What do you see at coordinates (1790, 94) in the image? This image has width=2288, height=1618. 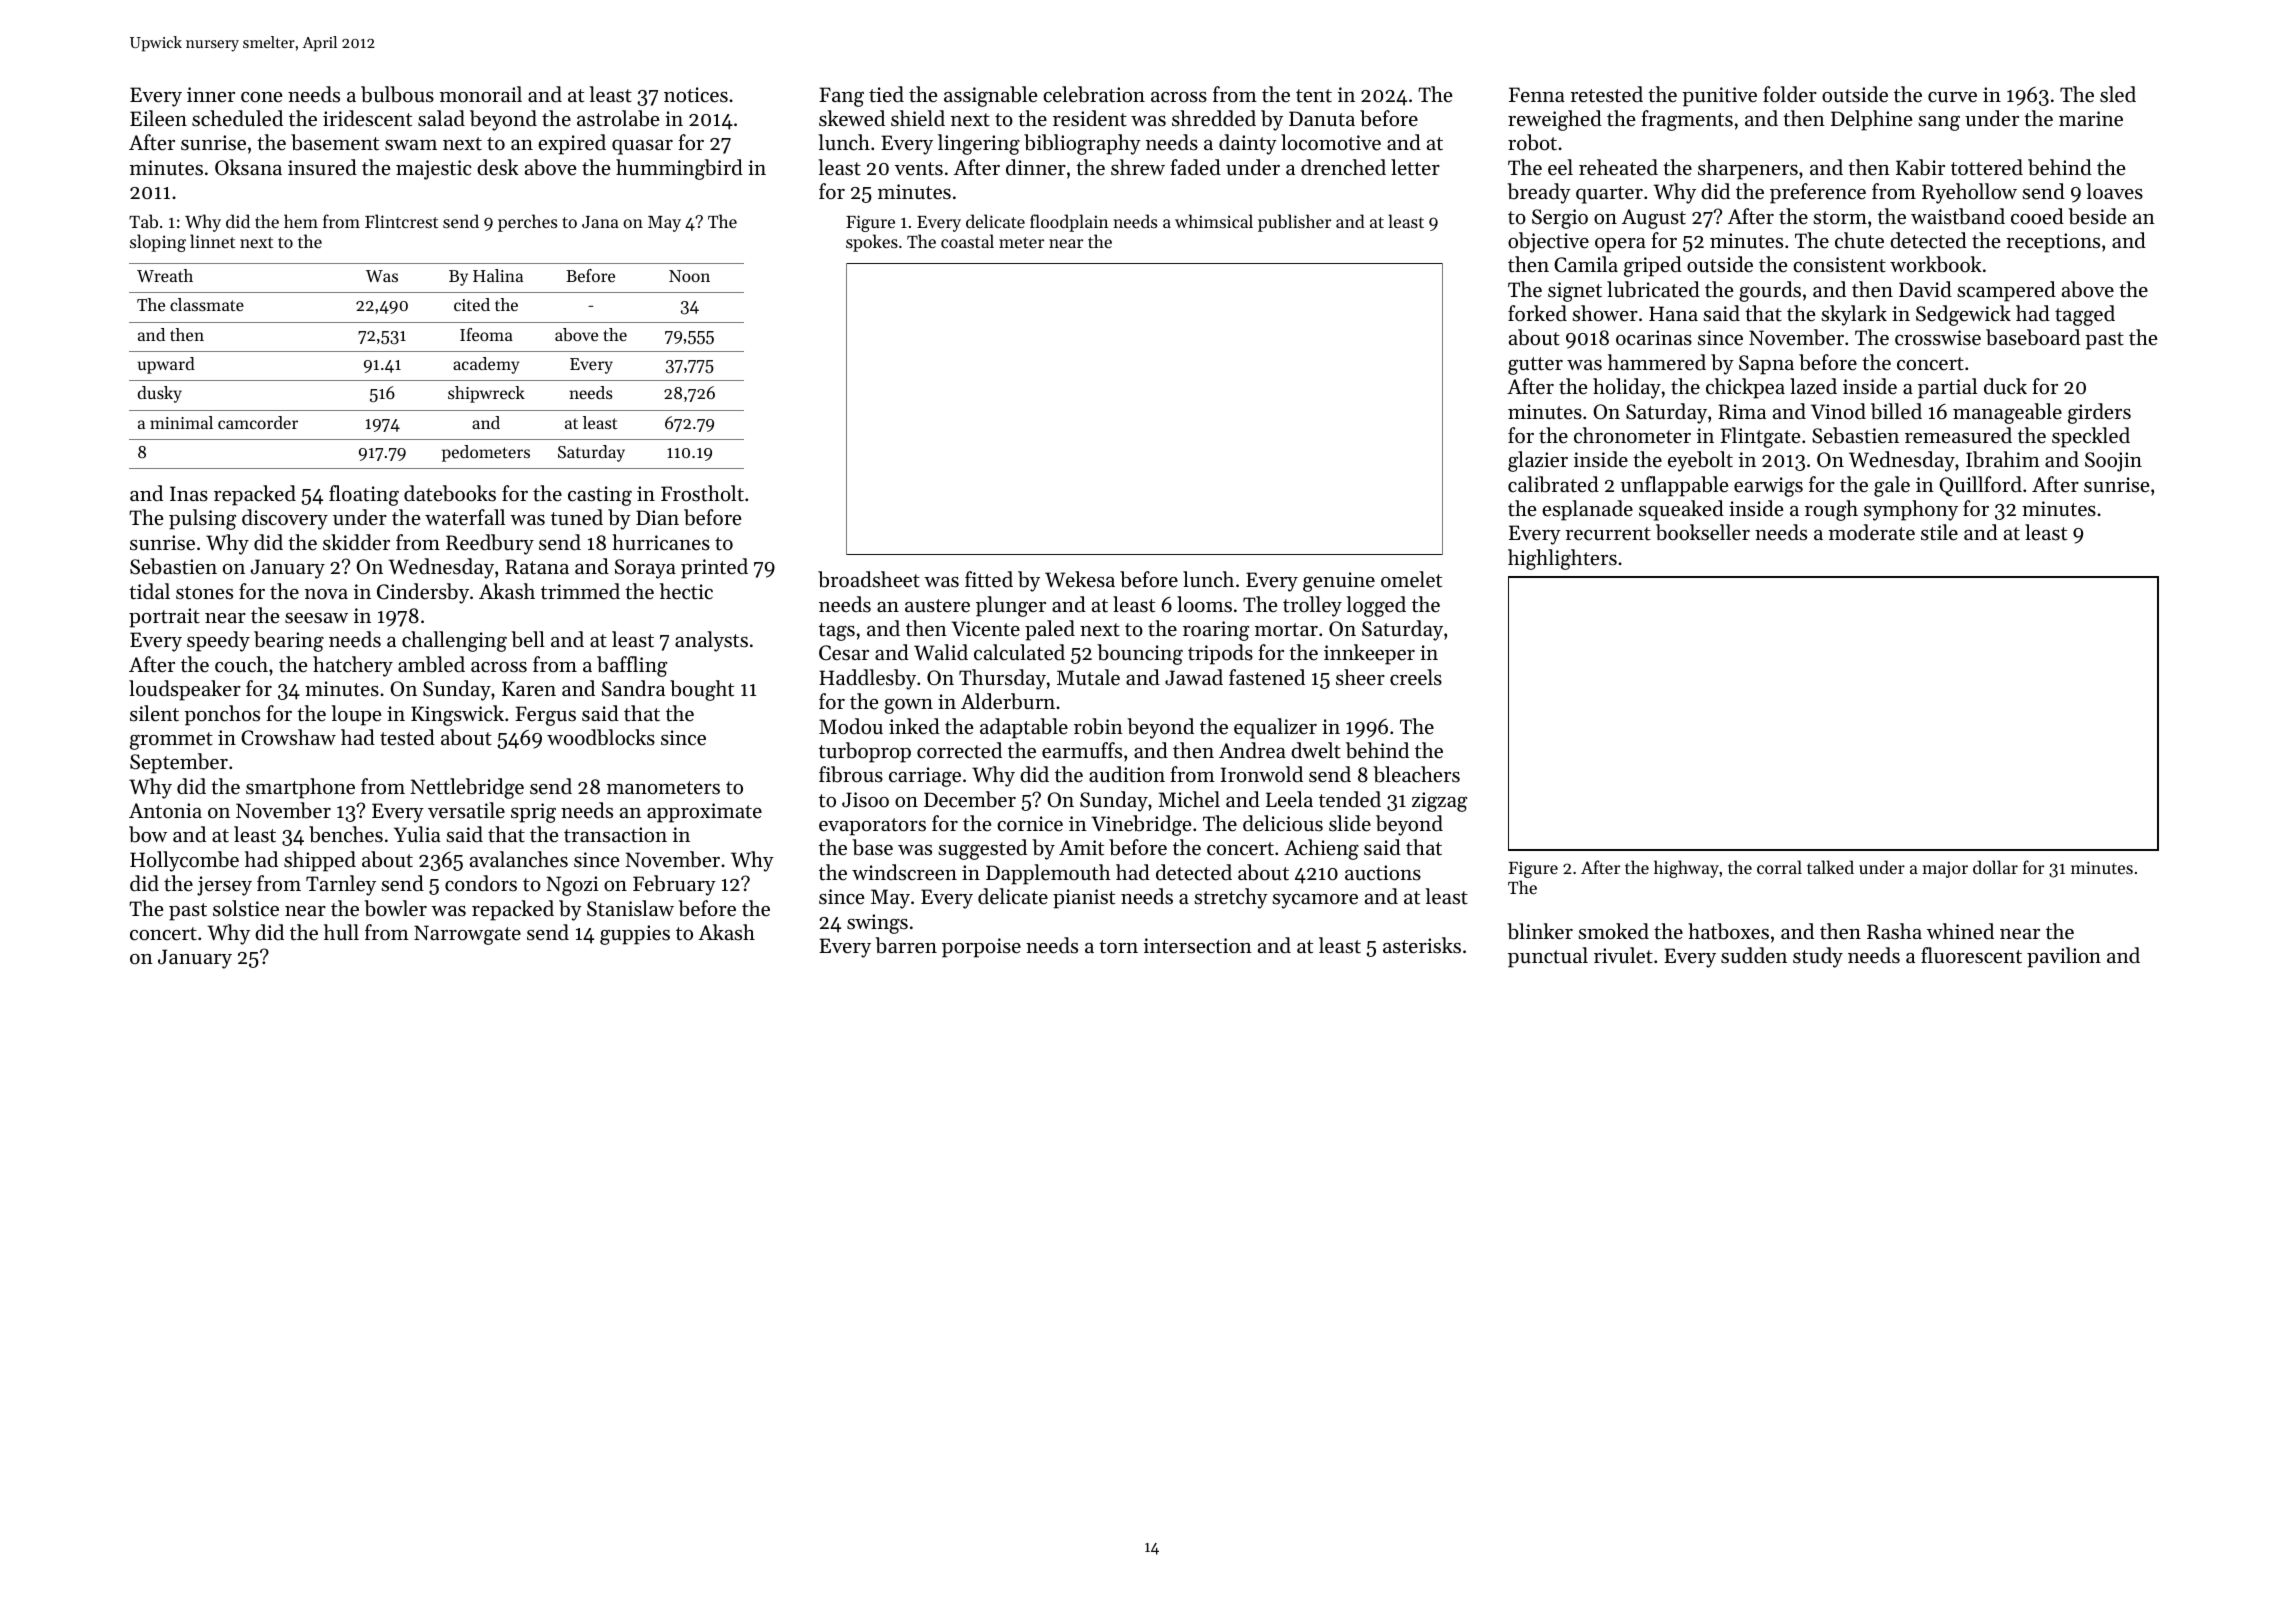 I see `folder` at bounding box center [1790, 94].
